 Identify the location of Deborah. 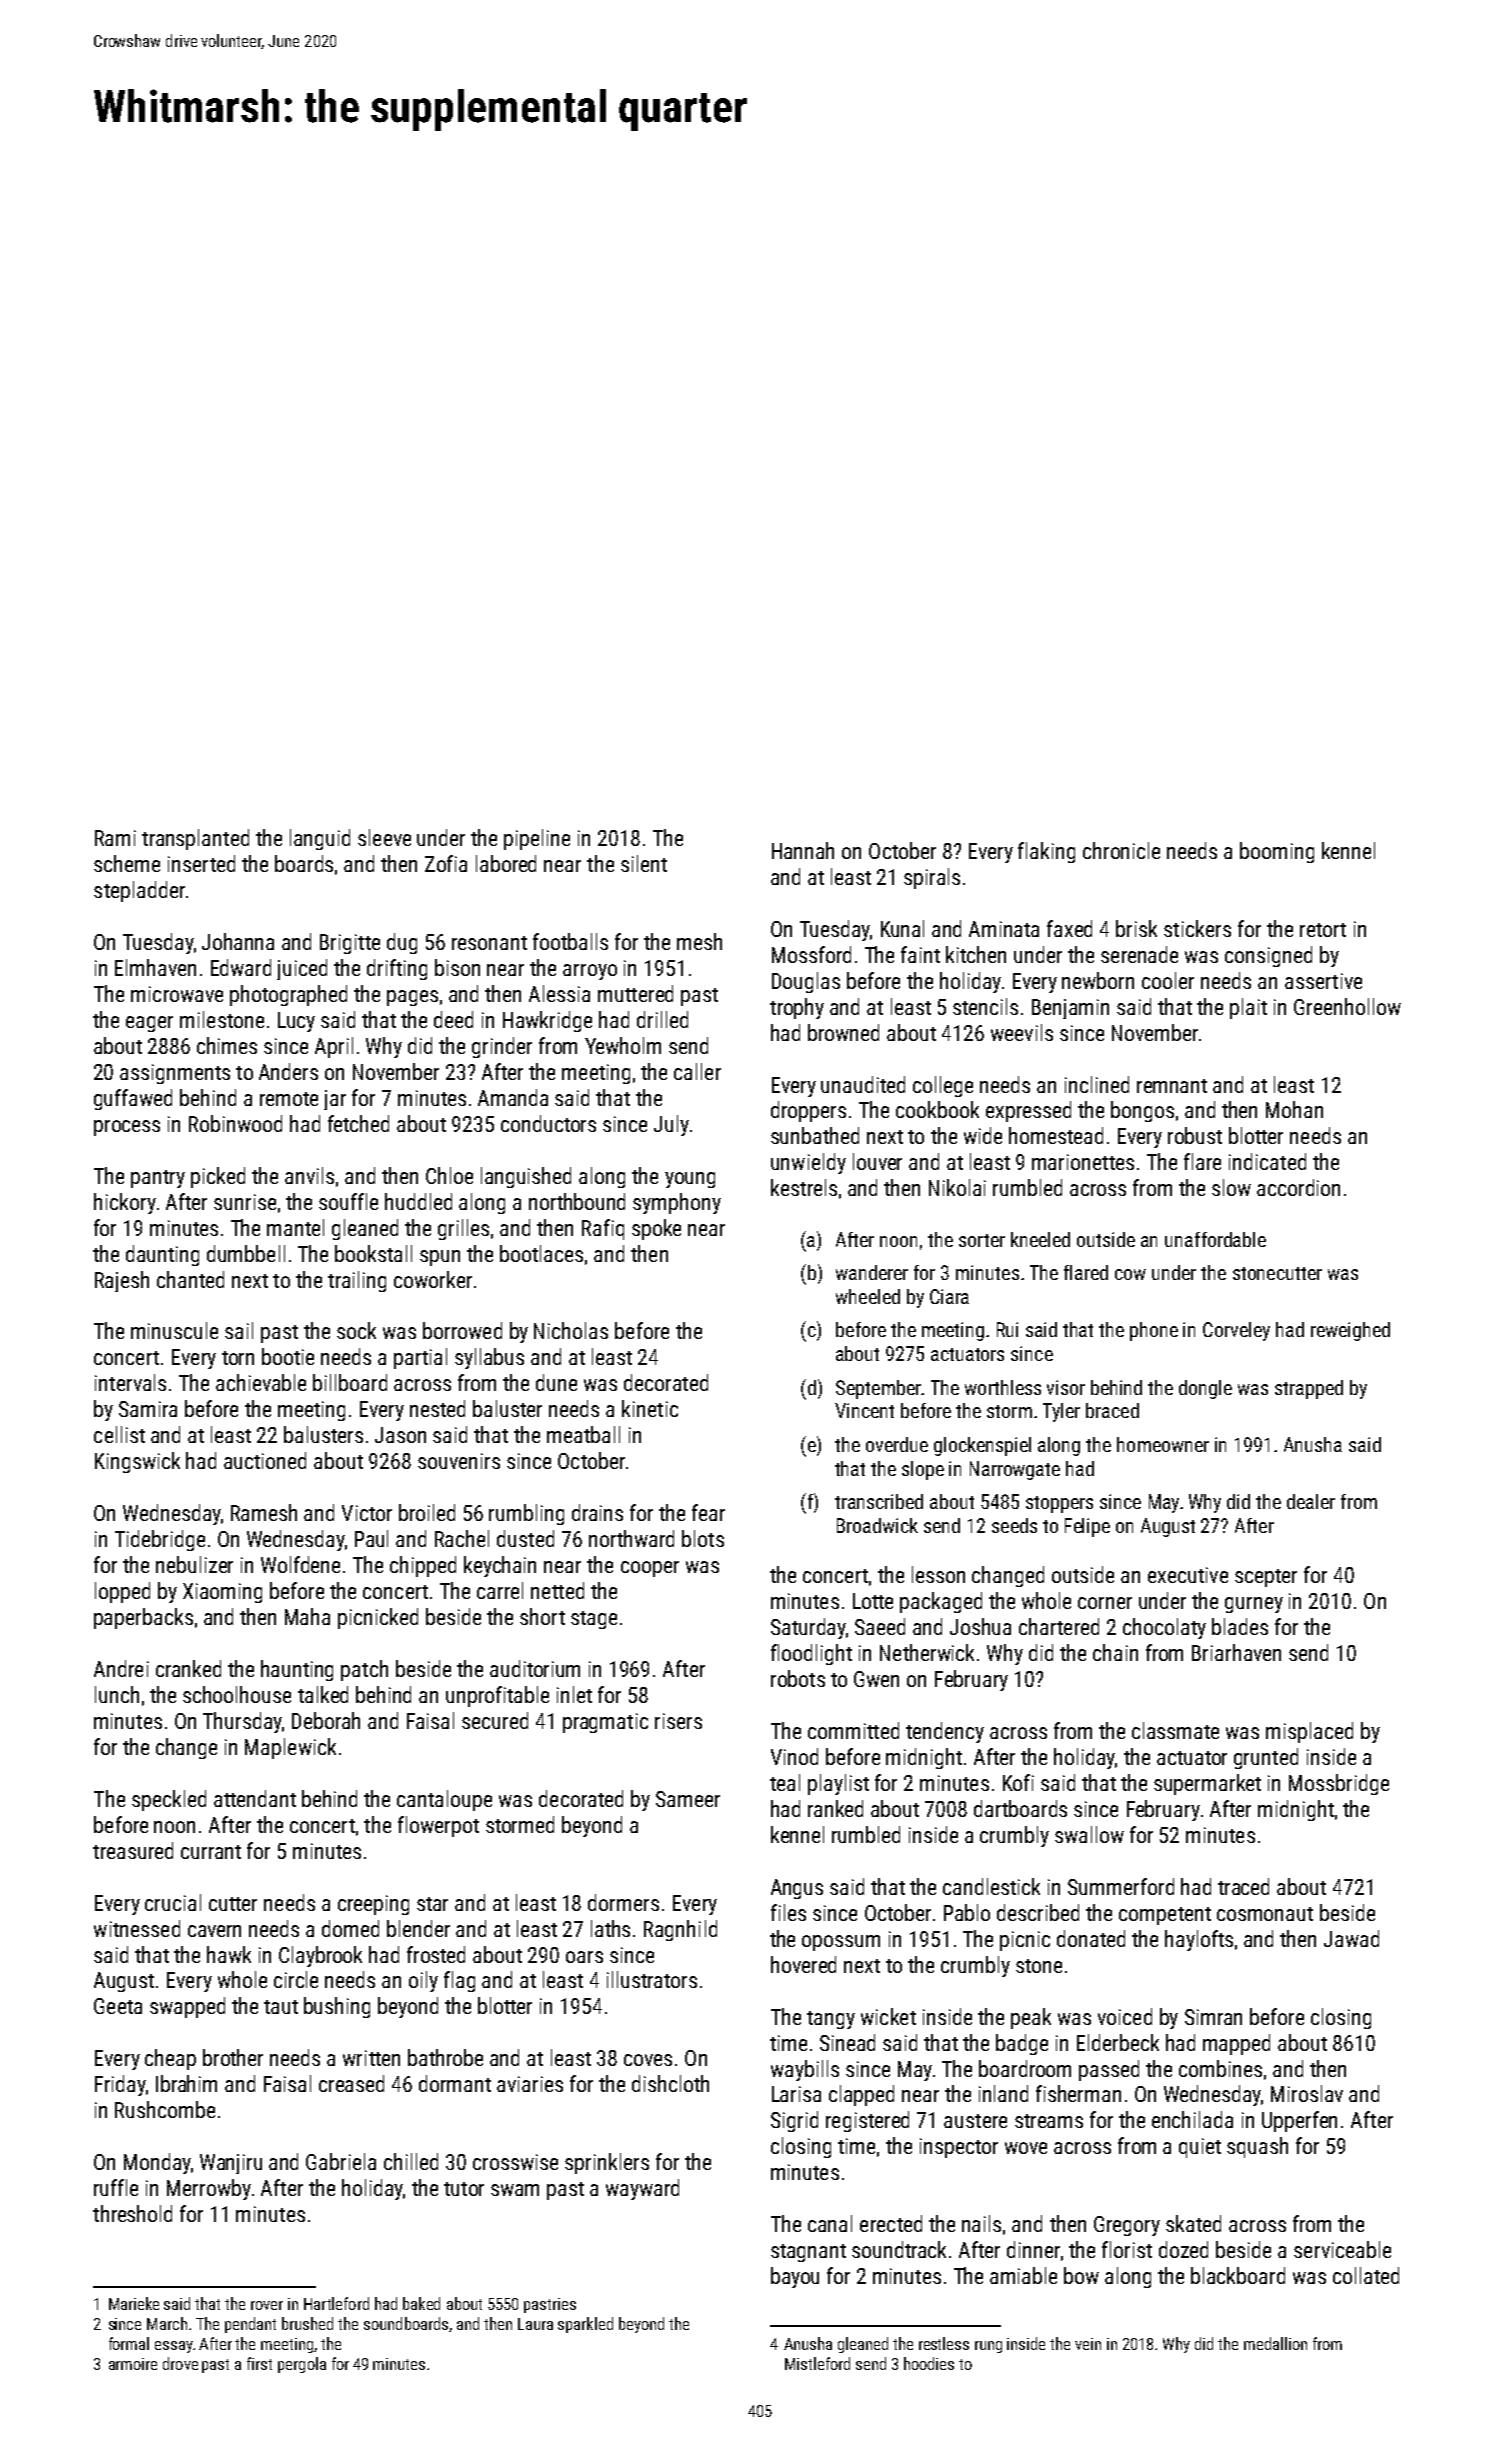
(326, 1720).
